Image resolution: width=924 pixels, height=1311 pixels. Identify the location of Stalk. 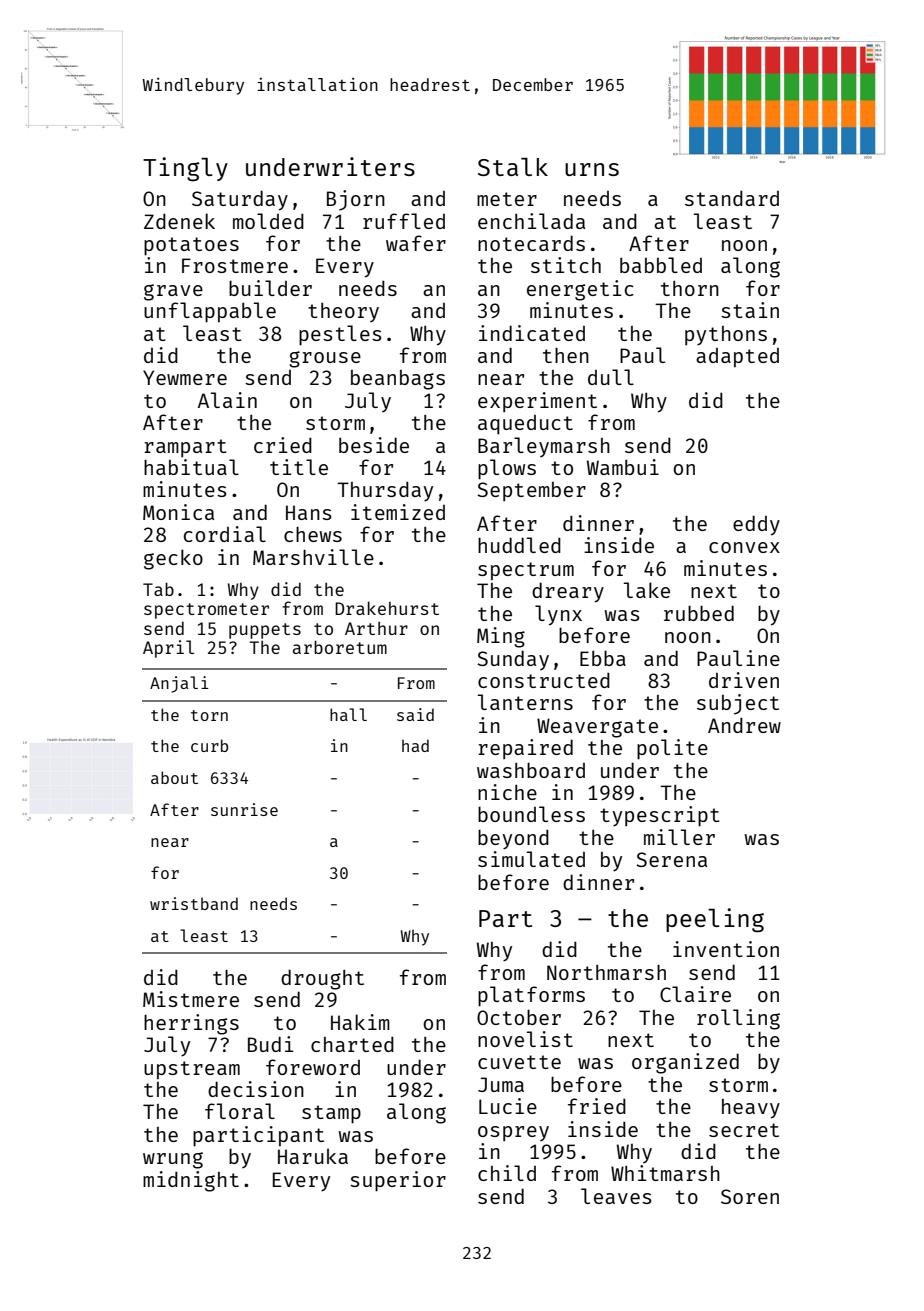
(513, 167).
